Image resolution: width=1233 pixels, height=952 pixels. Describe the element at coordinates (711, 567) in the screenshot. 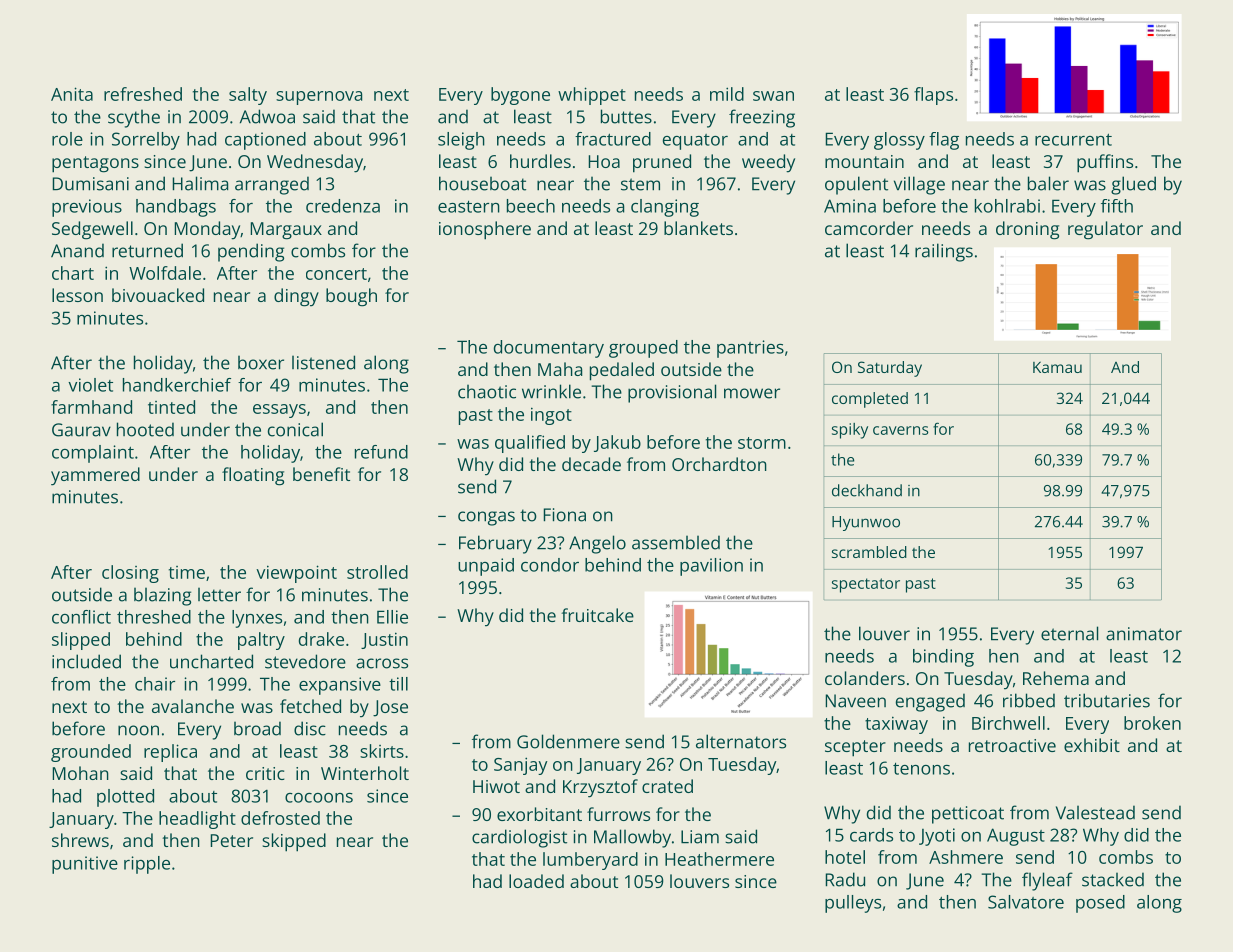

I see `pavilion` at that location.
